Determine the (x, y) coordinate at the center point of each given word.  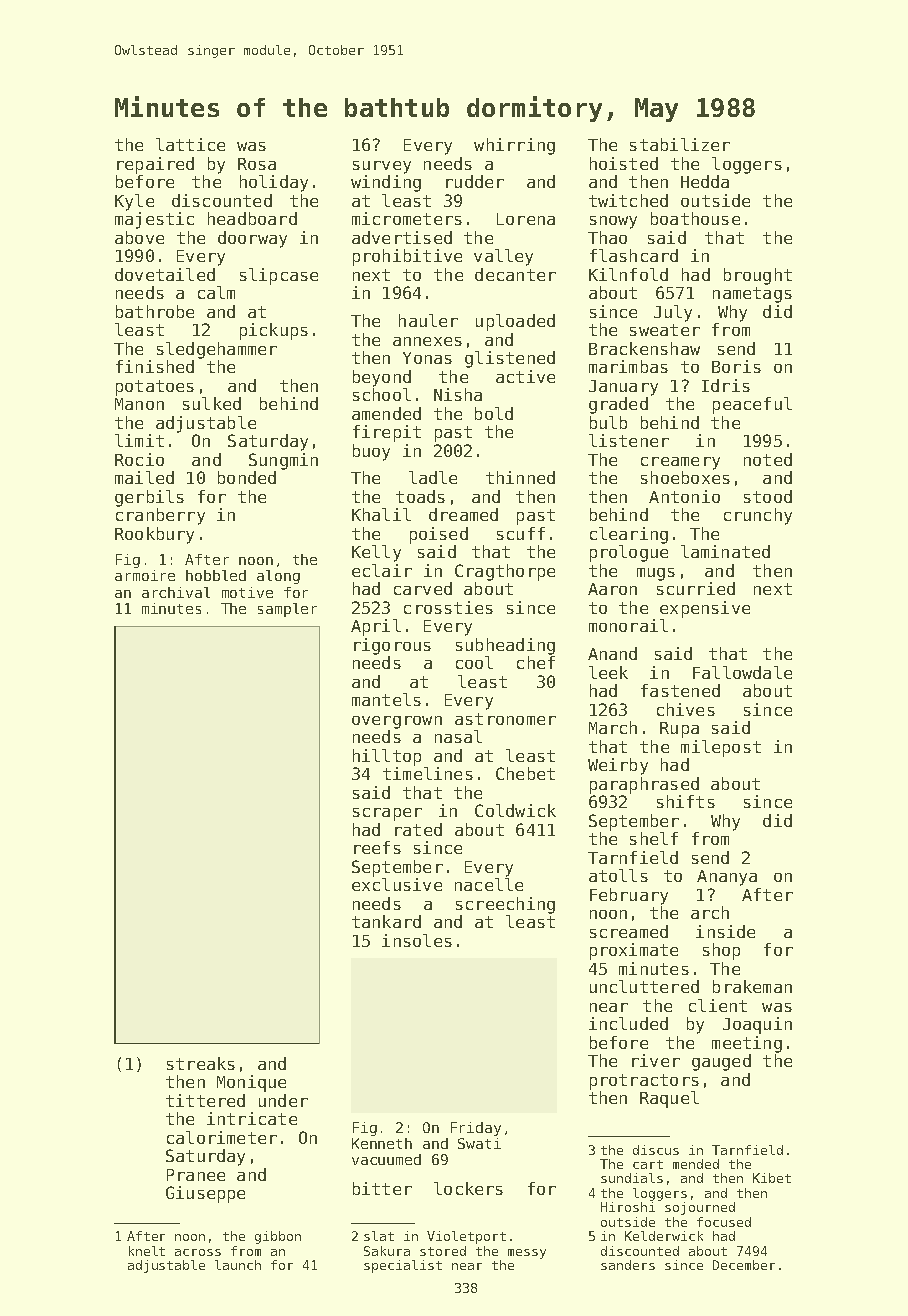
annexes (427, 341)
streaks (201, 1063)
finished (155, 366)
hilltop (387, 757)
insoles (417, 940)
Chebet (525, 773)
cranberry (160, 516)
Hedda (705, 181)
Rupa (679, 730)
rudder (475, 181)
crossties (448, 607)
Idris (726, 385)
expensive (705, 609)
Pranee (196, 1175)
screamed (629, 931)
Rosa (257, 164)
